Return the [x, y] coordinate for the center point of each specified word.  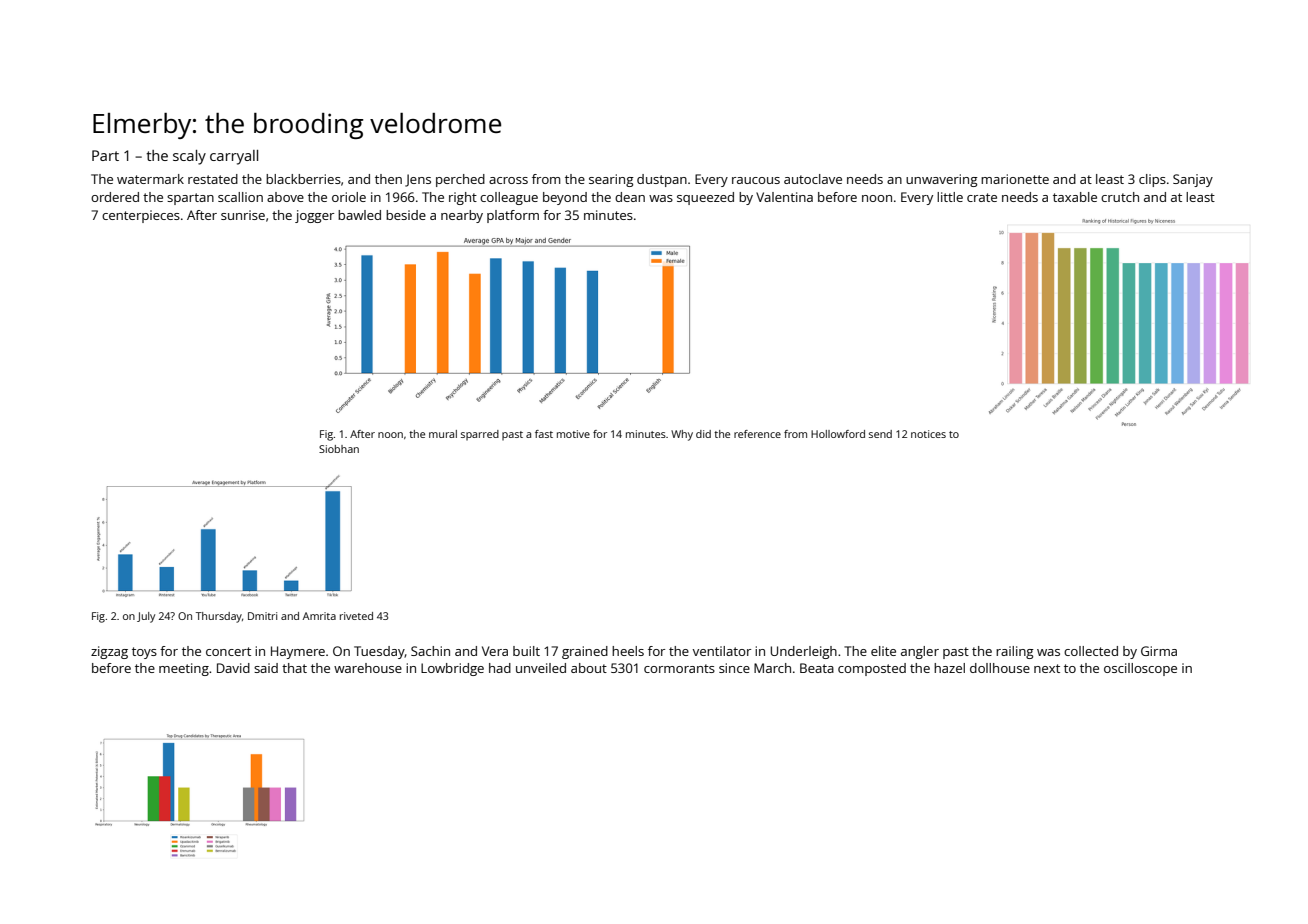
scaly [189, 157]
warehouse [368, 668]
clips [1152, 180]
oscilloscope [1140, 669]
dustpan [662, 180]
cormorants [679, 668]
